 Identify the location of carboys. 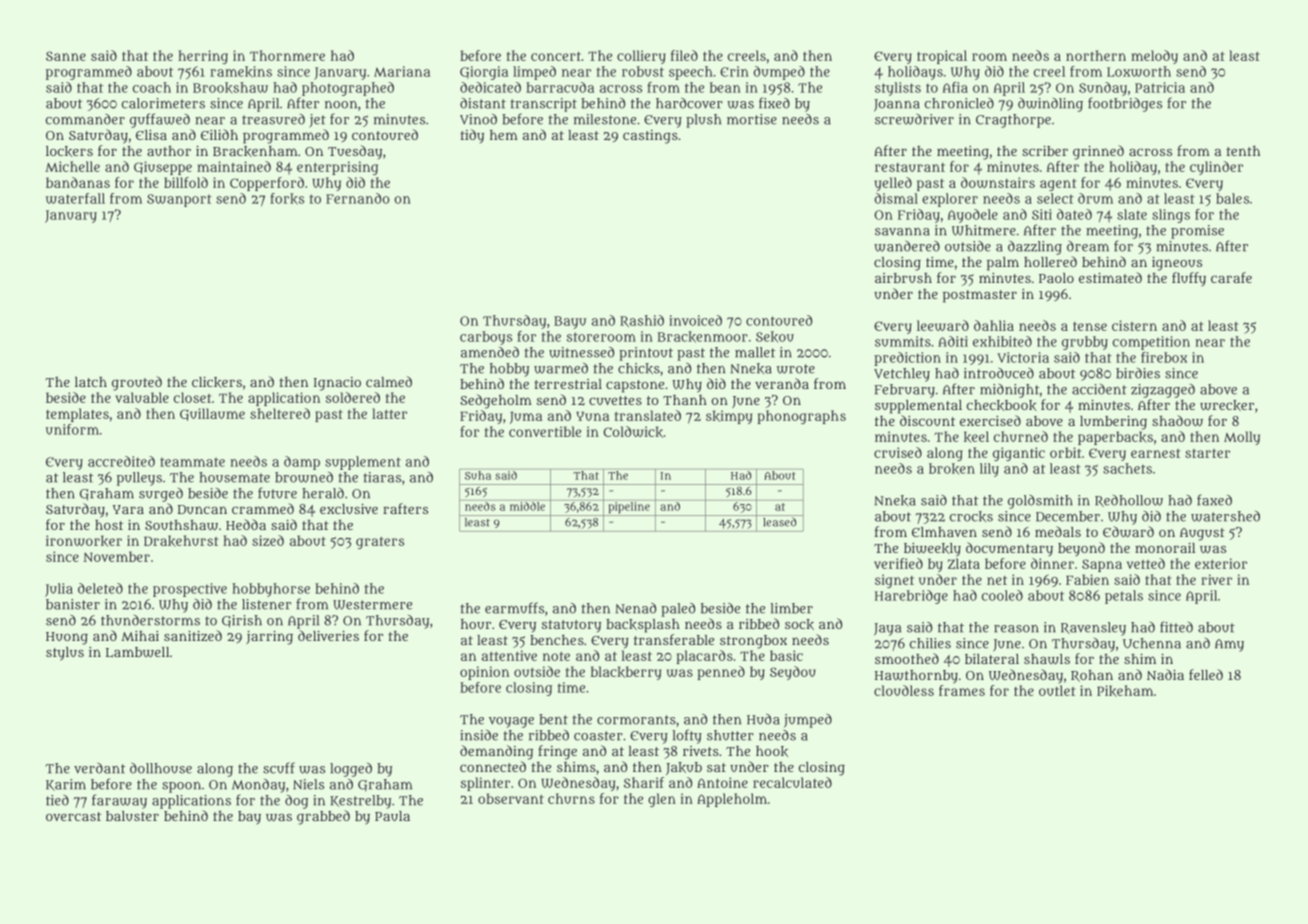
(486, 338).
